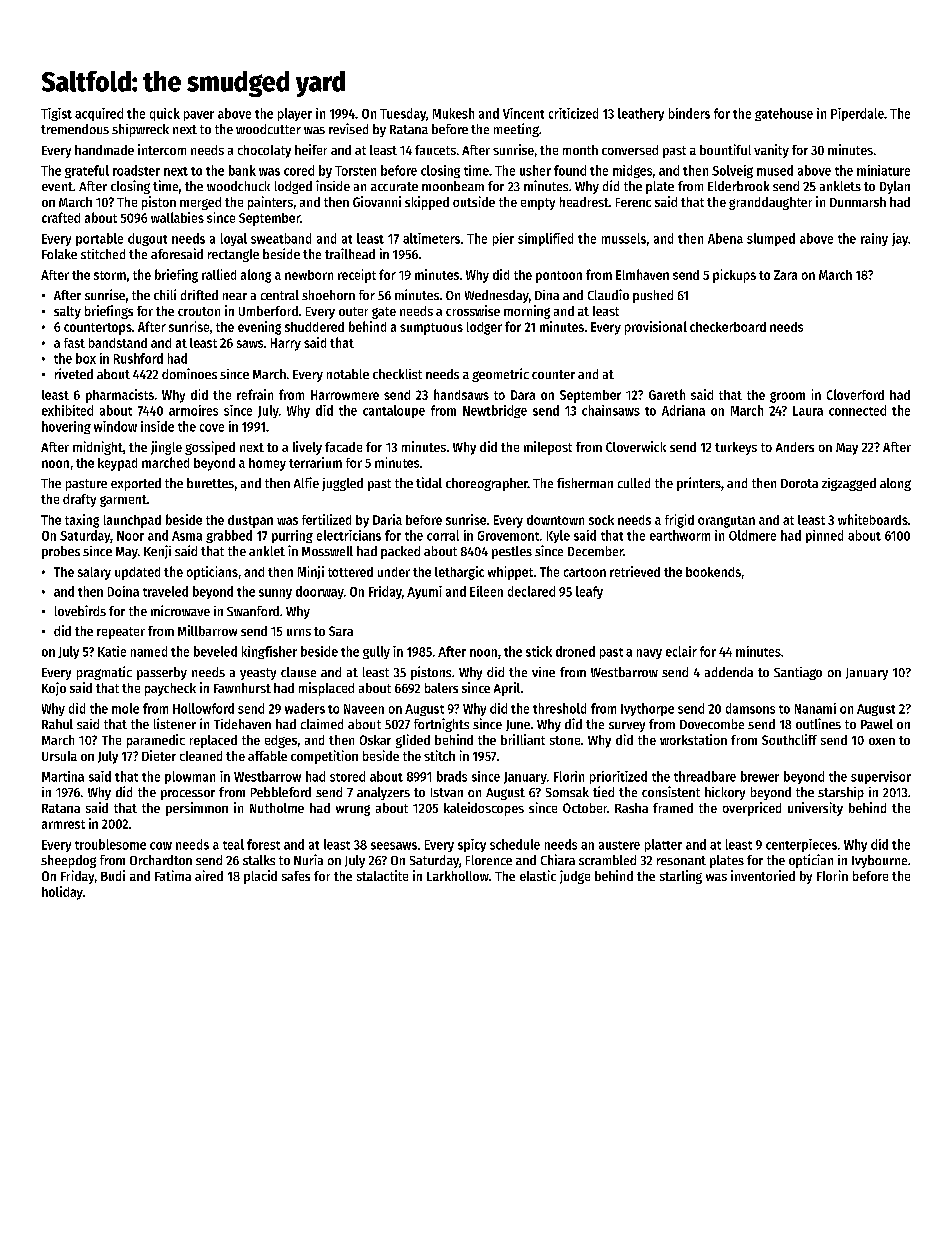 Image resolution: width=952 pixels, height=1233 pixels. Describe the element at coordinates (681, 877) in the screenshot. I see `starling` at that location.
